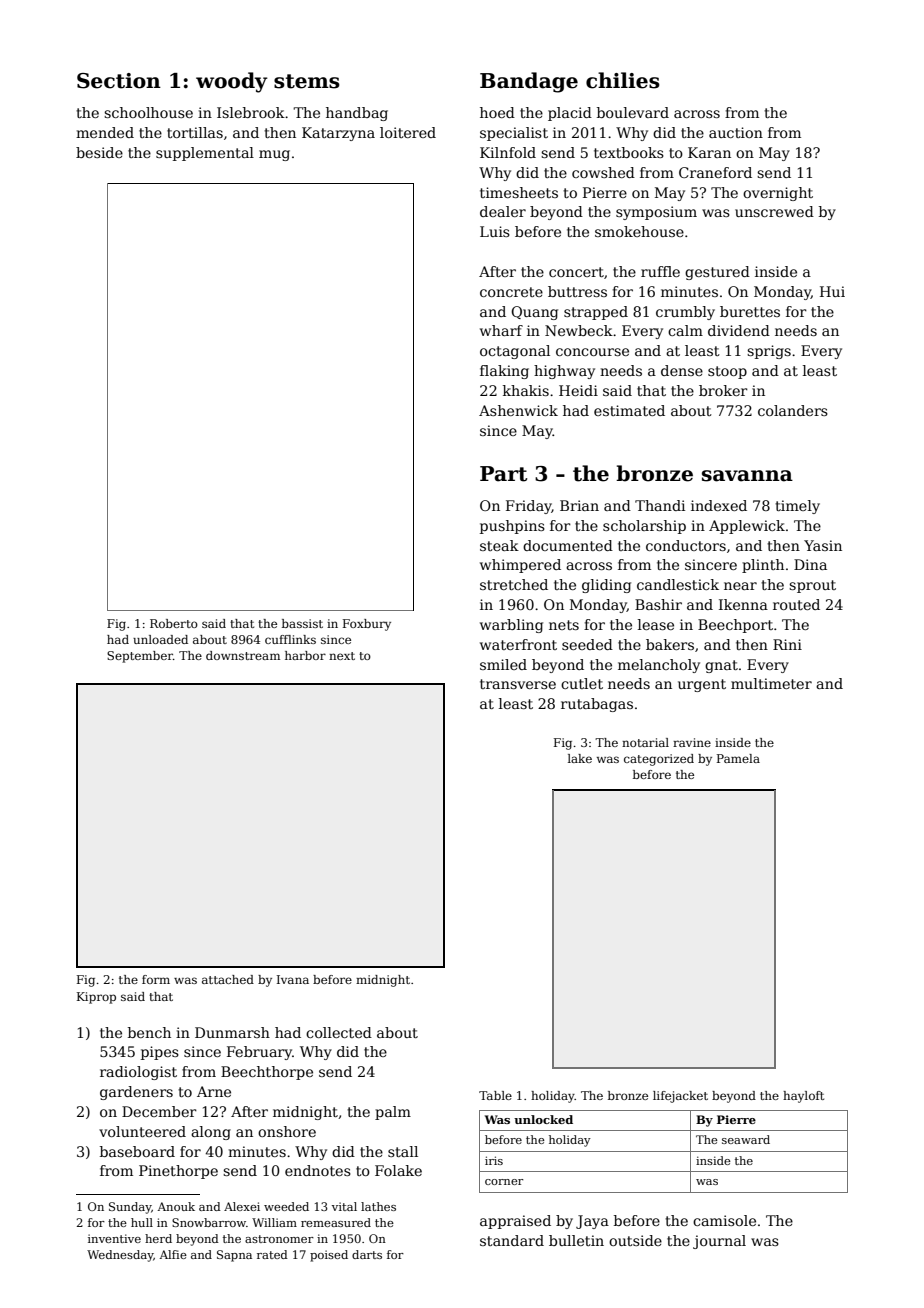 Image resolution: width=924 pixels, height=1308 pixels. Describe the element at coordinates (99, 152) in the screenshot. I see `beside` at that location.
